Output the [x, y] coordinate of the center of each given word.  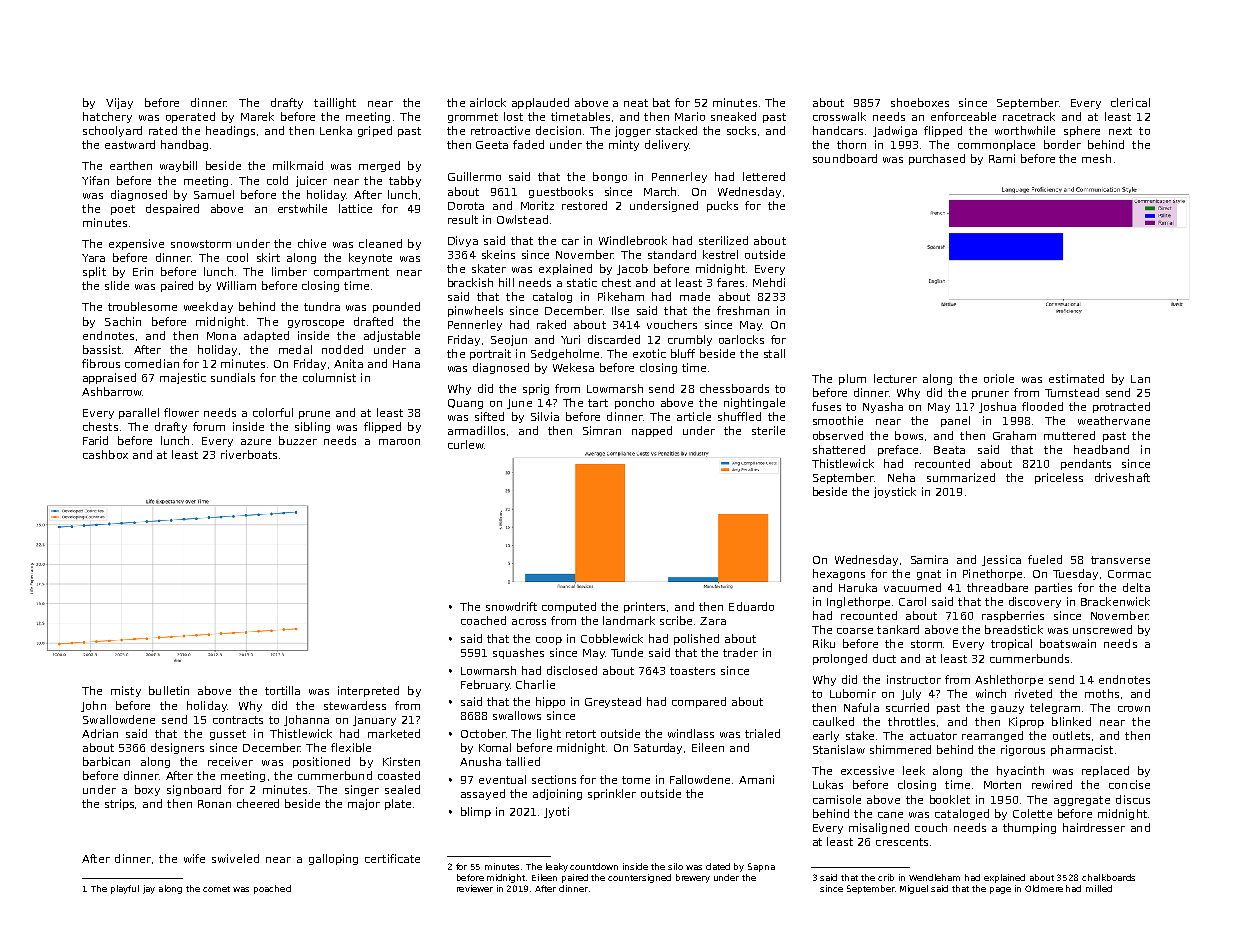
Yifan [95, 180]
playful [125, 889]
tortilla [282, 690]
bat [661, 102]
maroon [399, 442]
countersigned [639, 878]
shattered [839, 449]
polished [696, 639]
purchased [937, 159]
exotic [649, 353]
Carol [912, 601]
